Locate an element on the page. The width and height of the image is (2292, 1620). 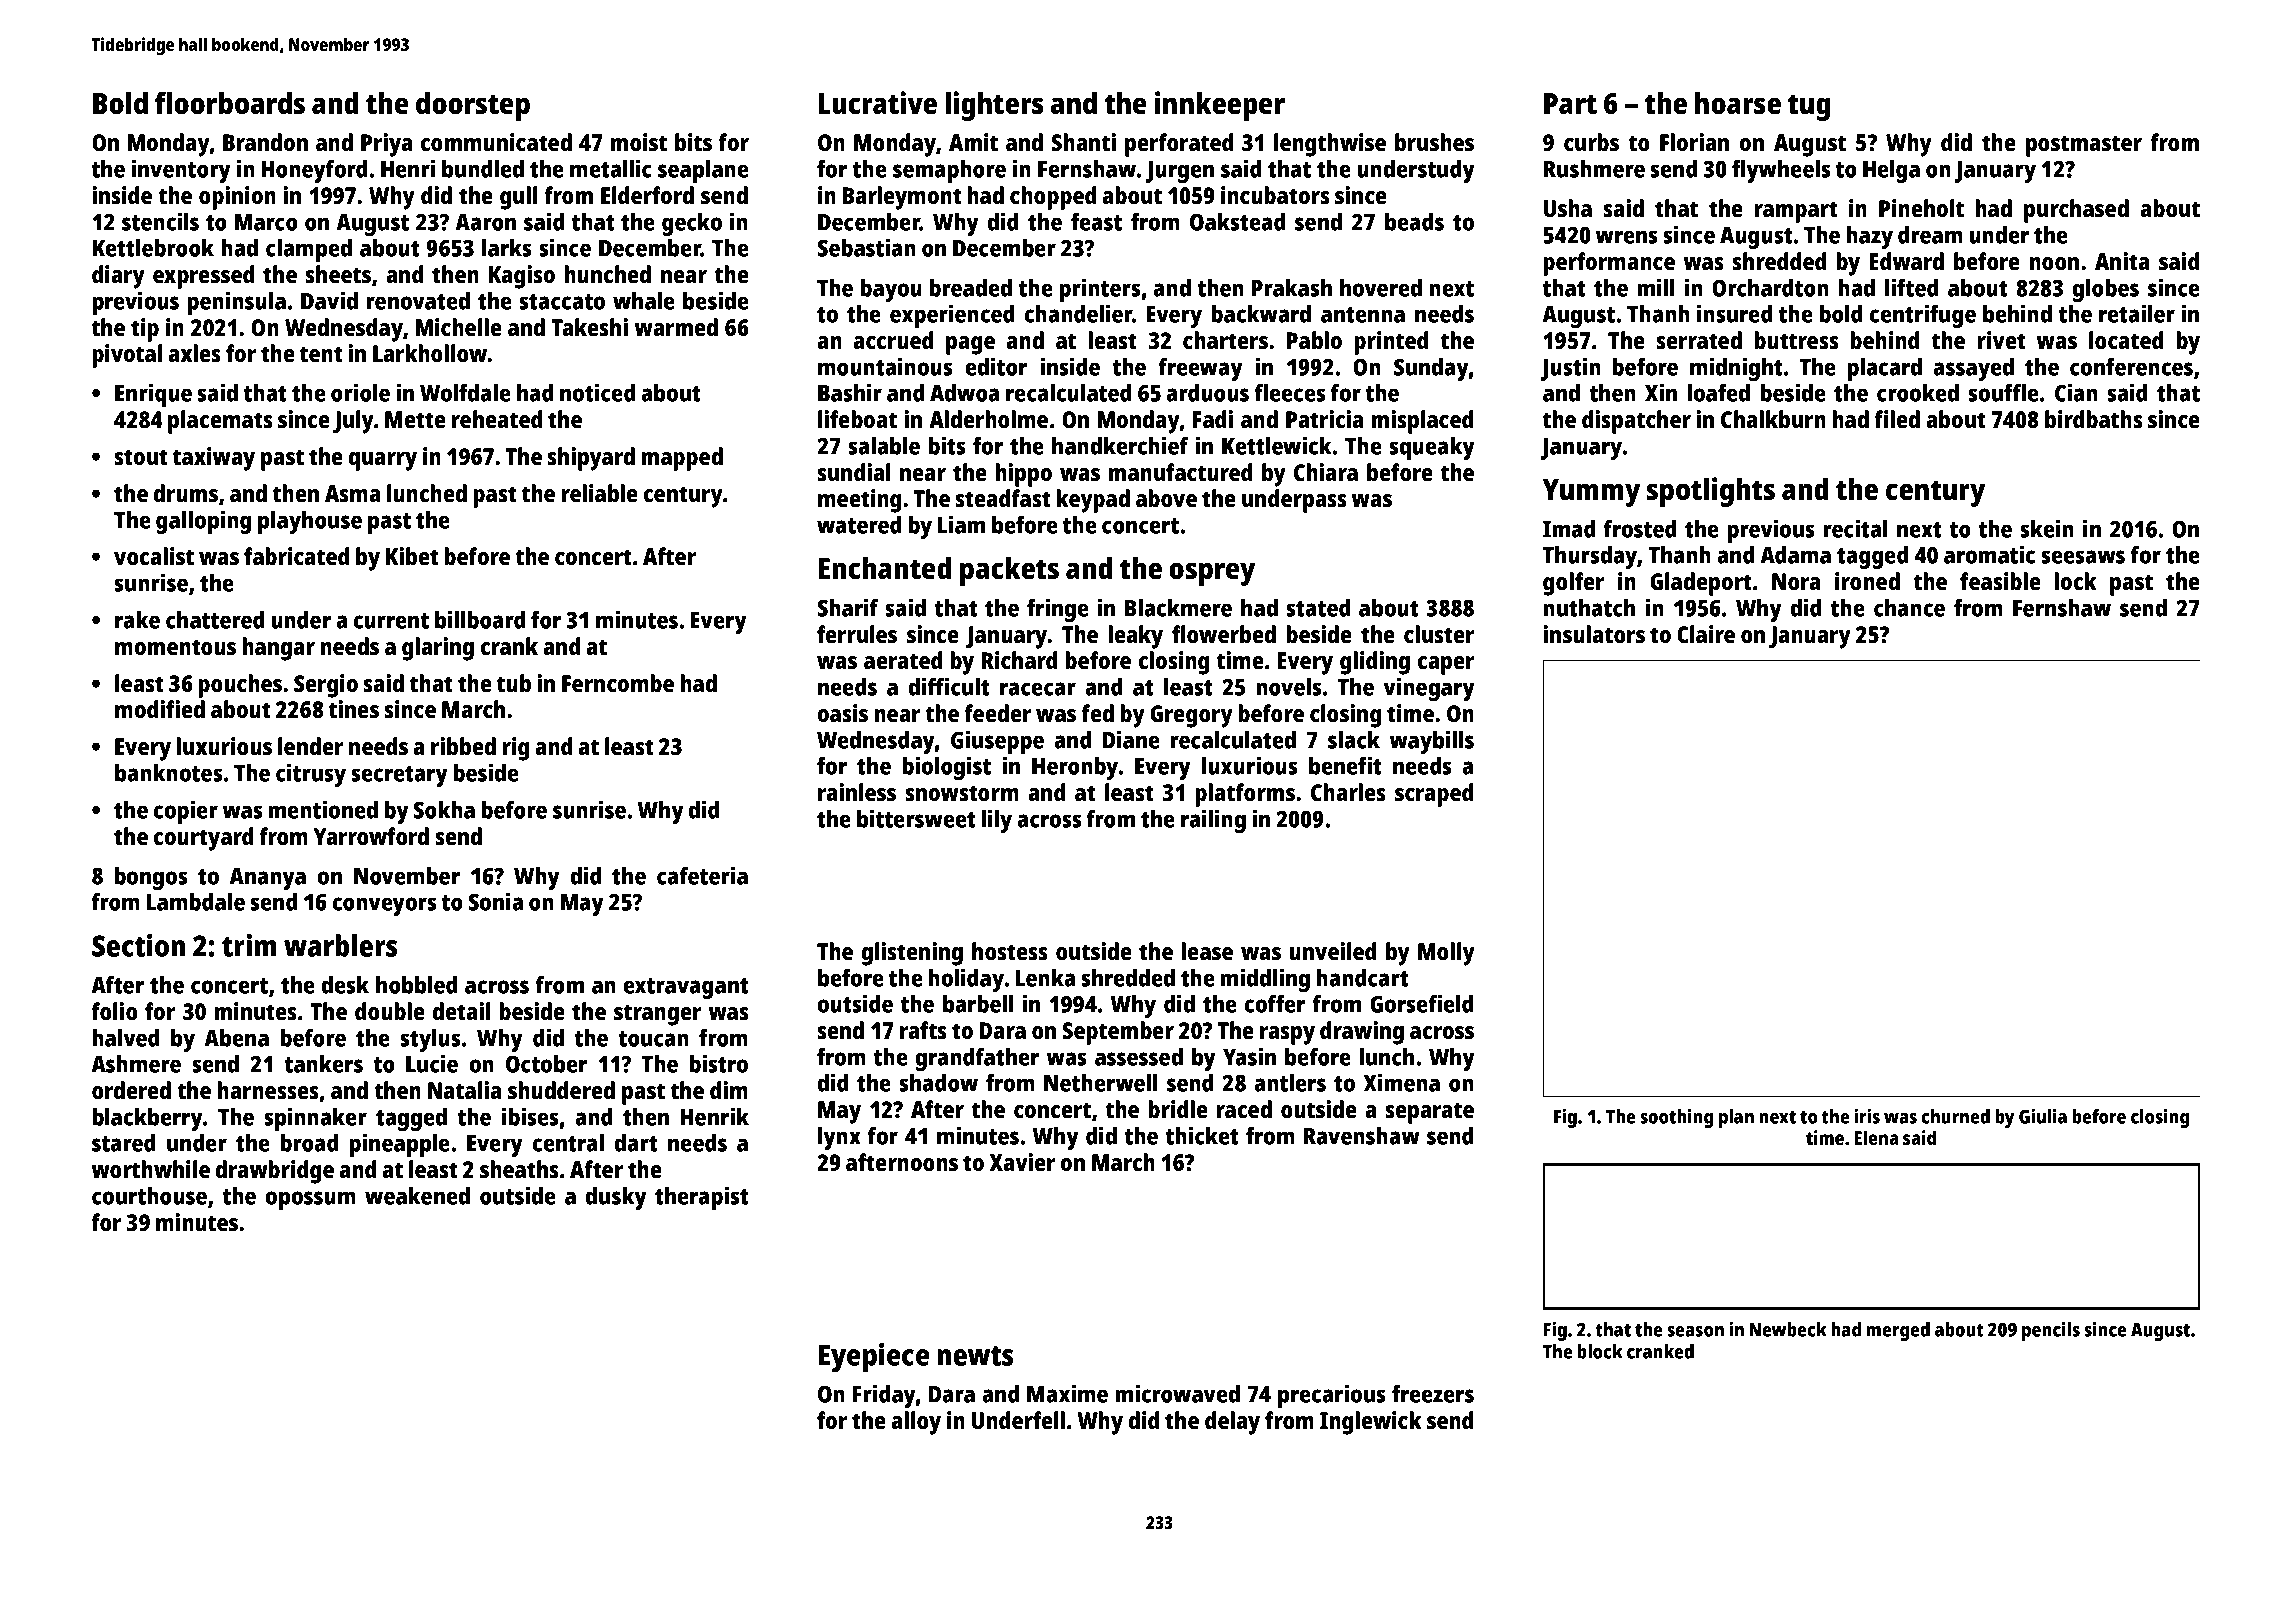
tug is located at coordinates (1809, 107).
